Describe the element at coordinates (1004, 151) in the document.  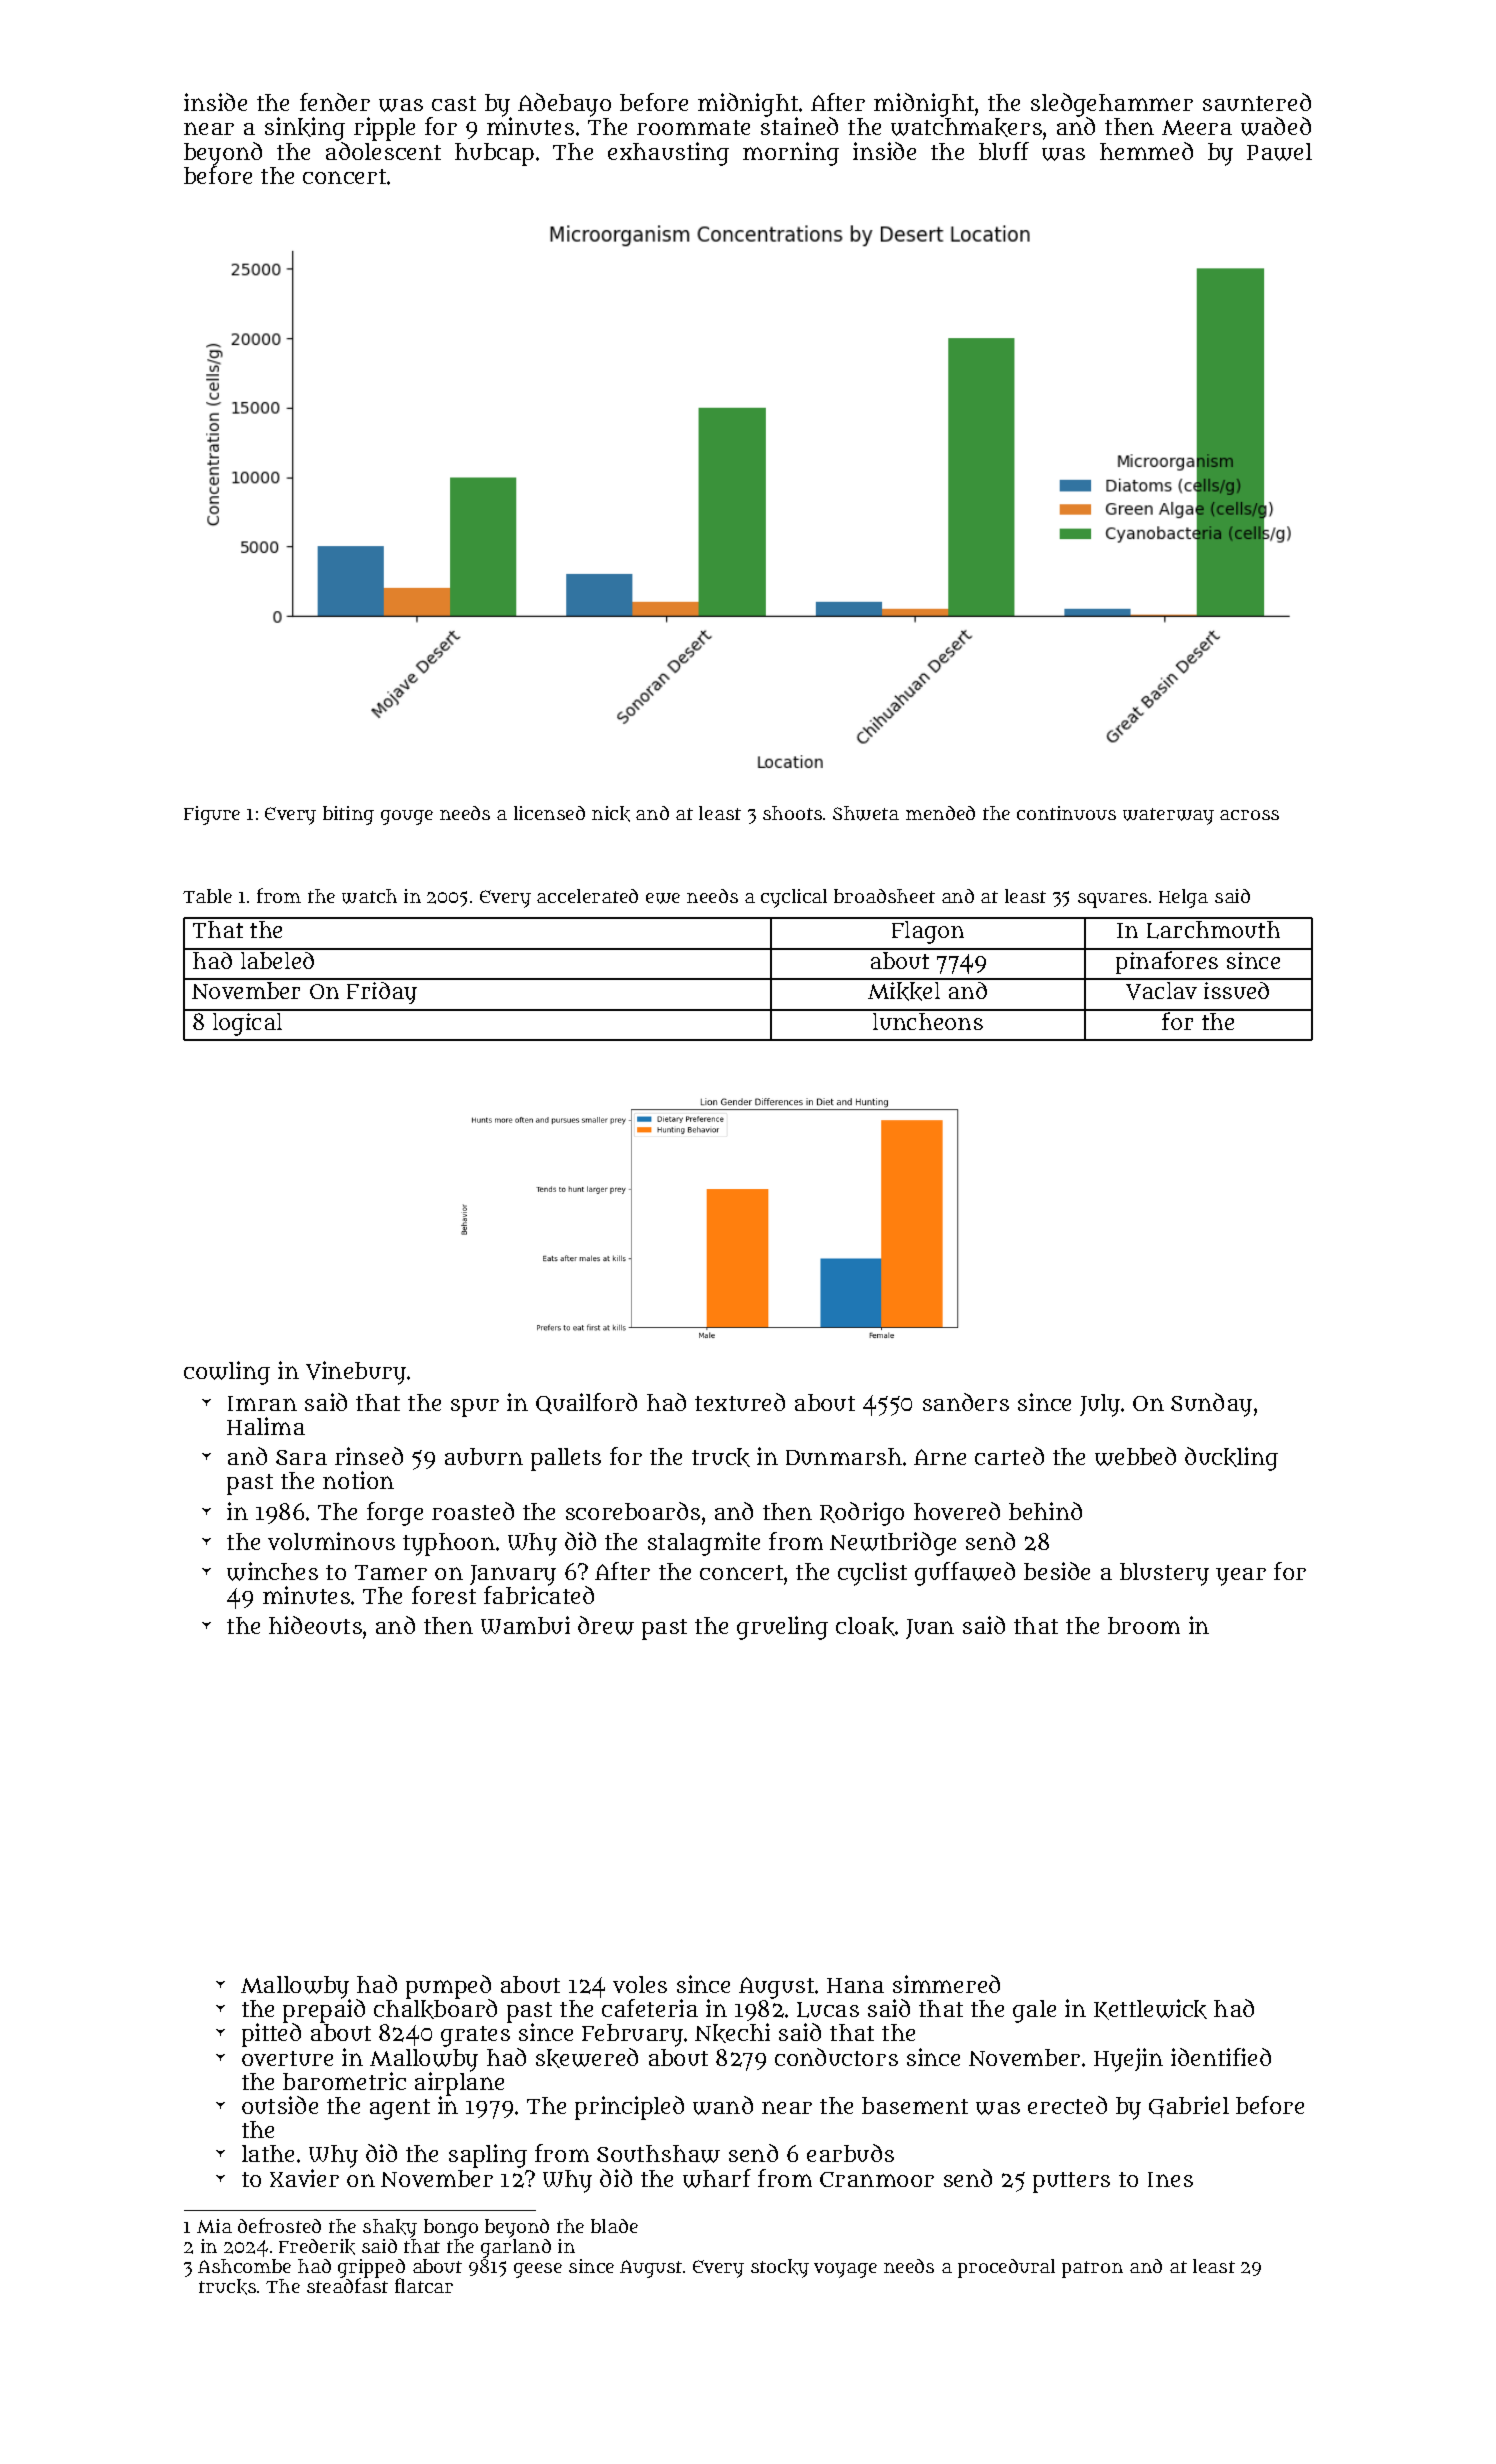
I see `bluff` at that location.
